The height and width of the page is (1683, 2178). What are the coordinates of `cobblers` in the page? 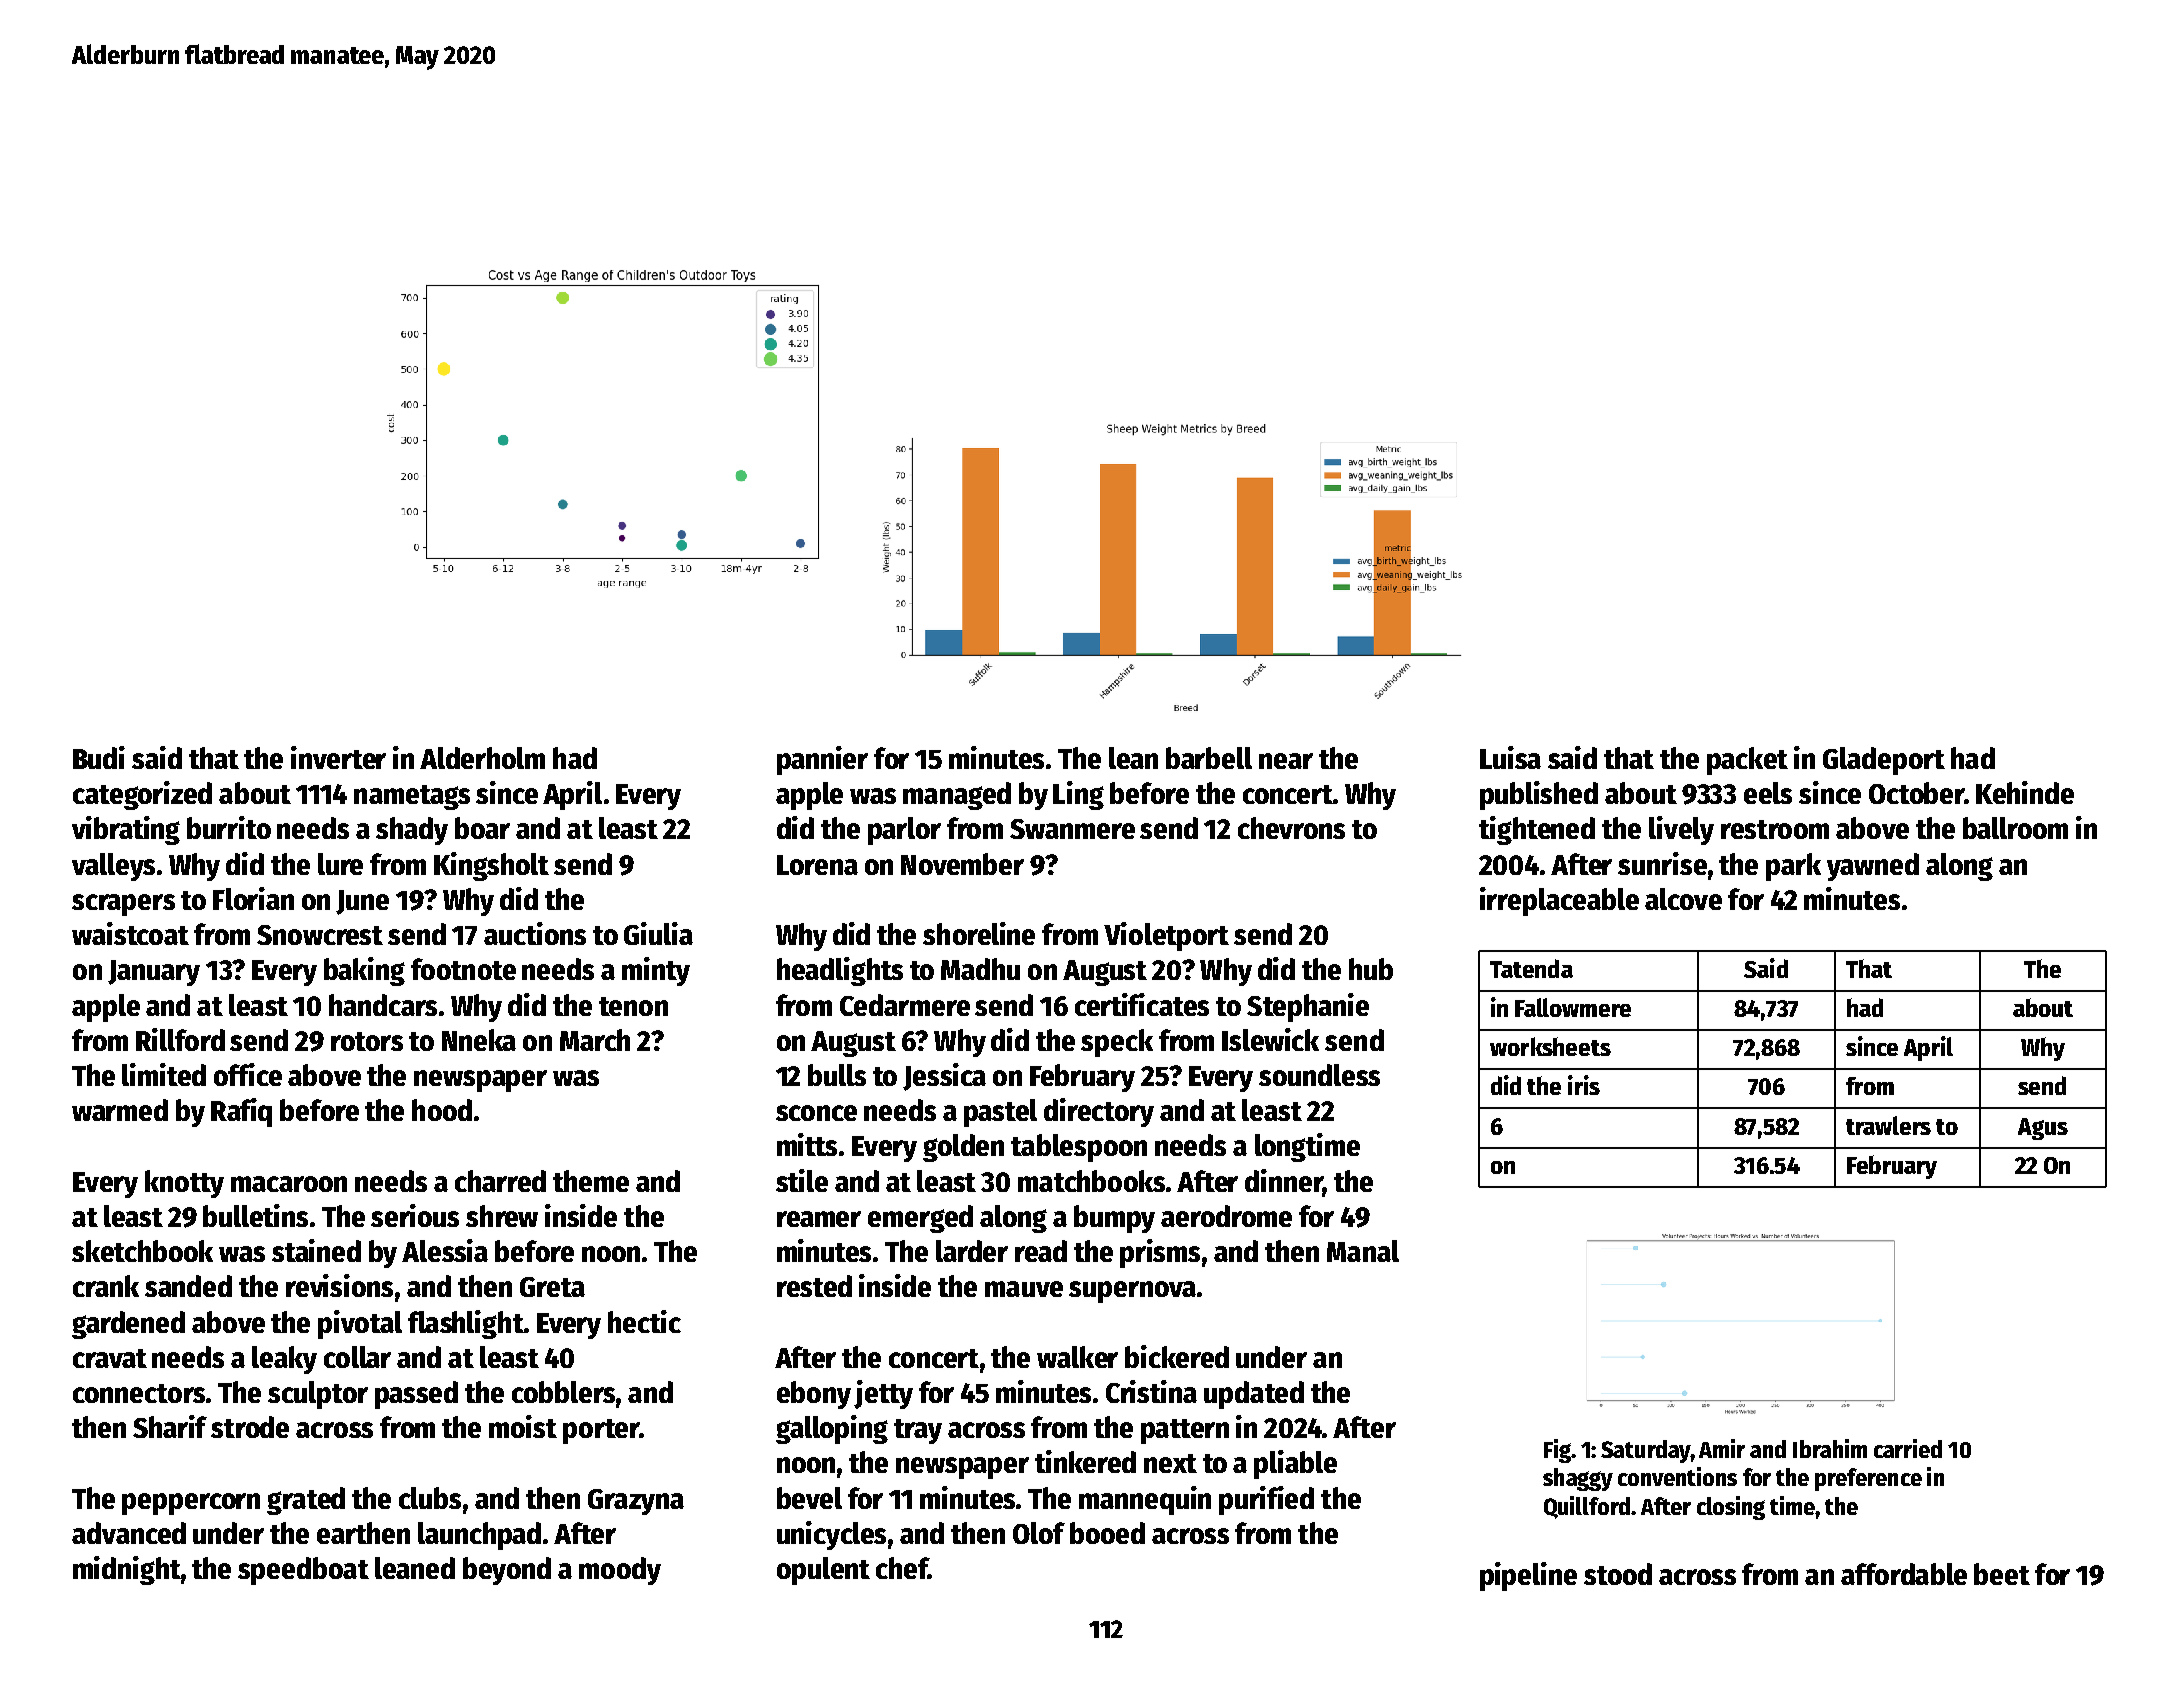 It's located at (563, 1392).
